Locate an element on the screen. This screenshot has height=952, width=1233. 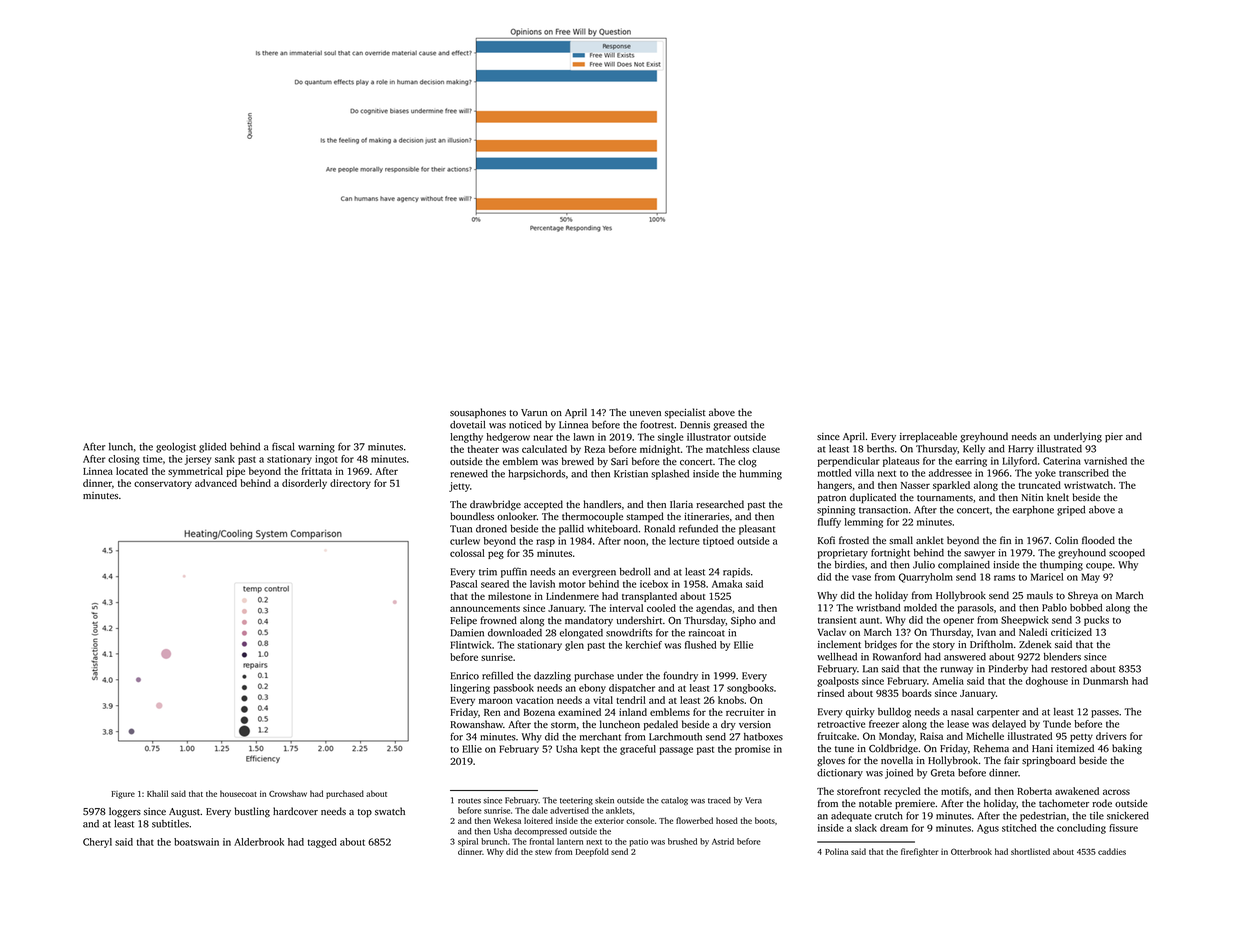
advanced is located at coordinates (216, 483).
